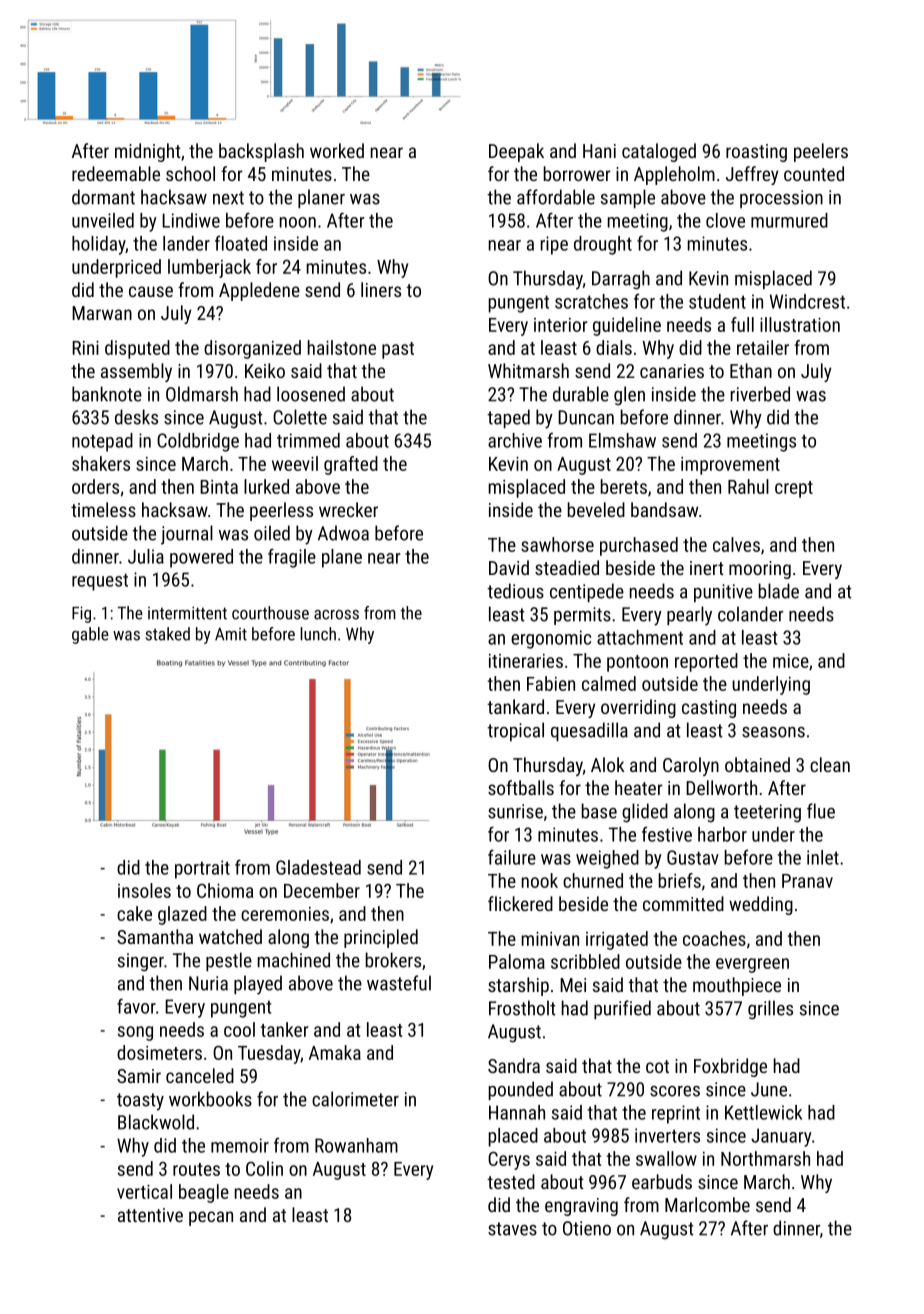  I want to click on tropical, so click(515, 731).
